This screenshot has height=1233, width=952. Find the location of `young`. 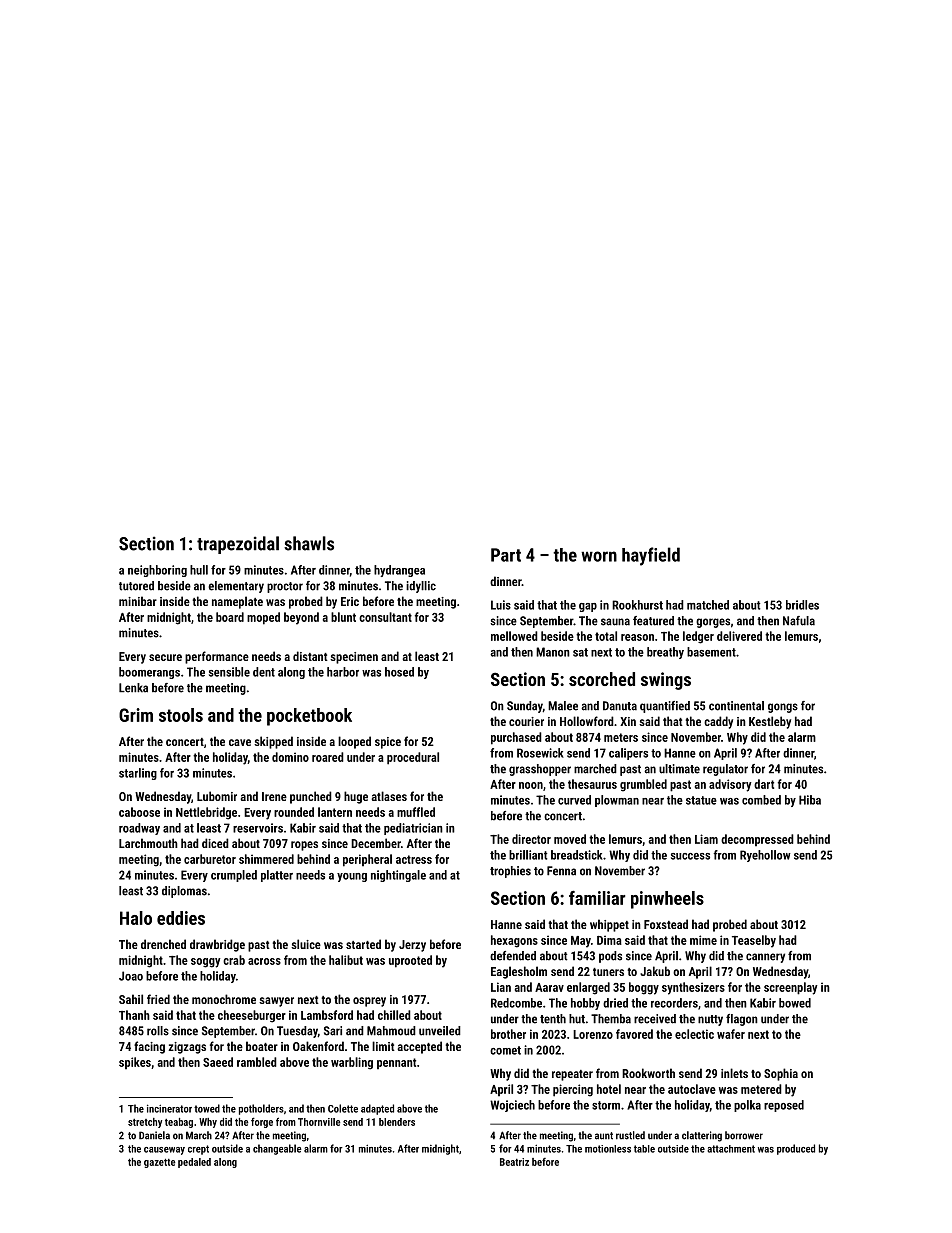

young is located at coordinates (352, 877).
